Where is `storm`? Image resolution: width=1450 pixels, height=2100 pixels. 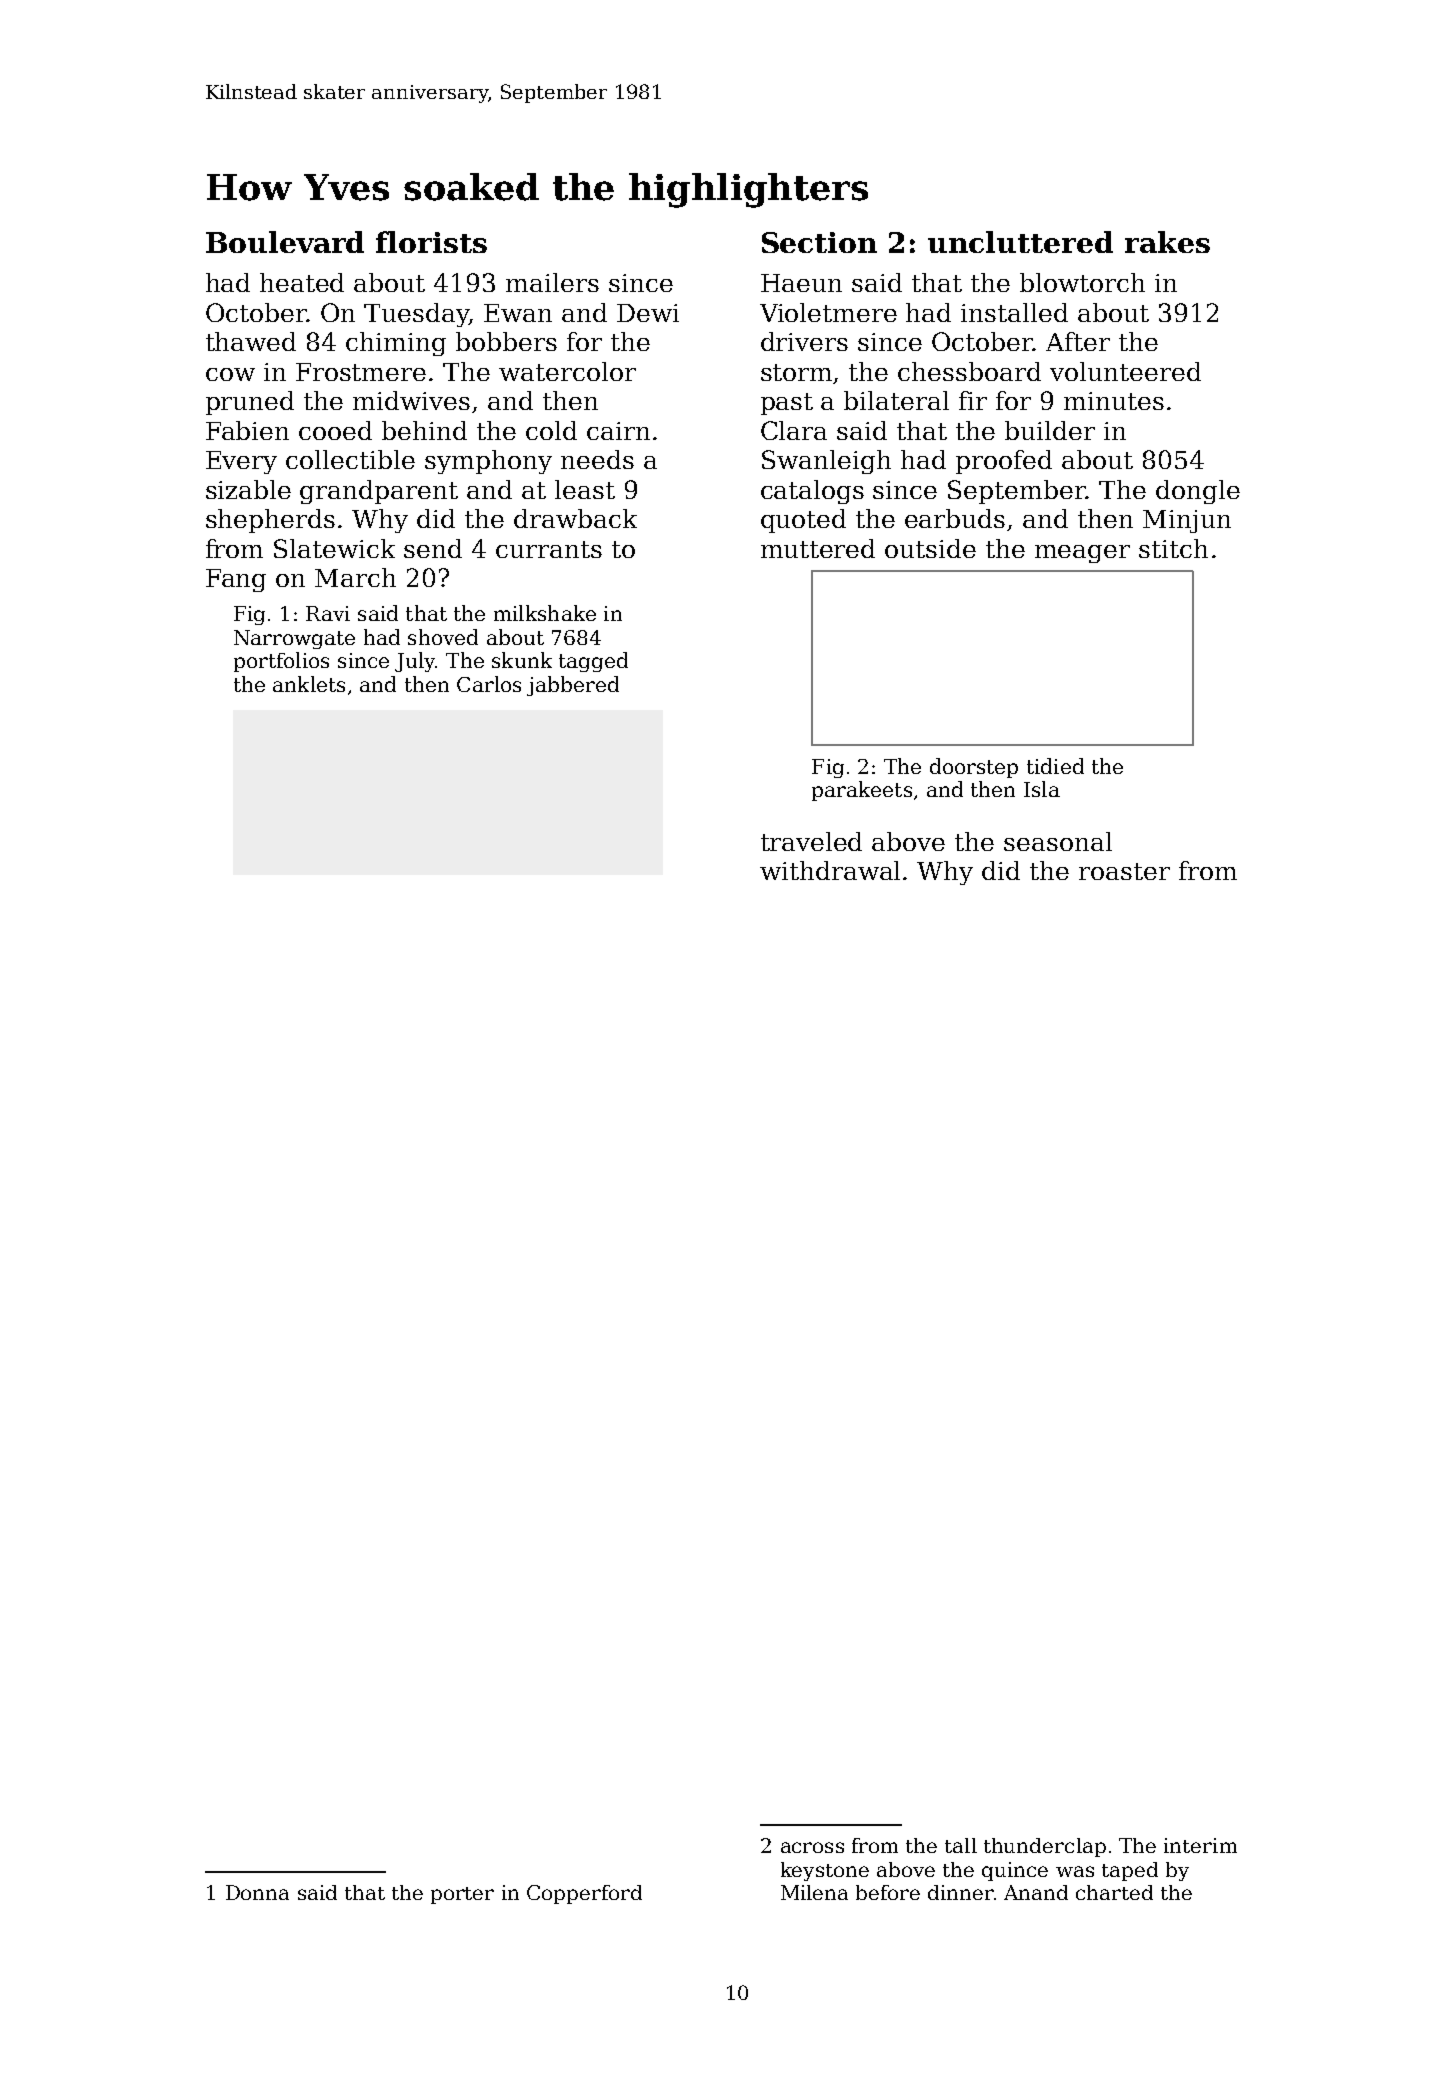
storm is located at coordinates (796, 372).
